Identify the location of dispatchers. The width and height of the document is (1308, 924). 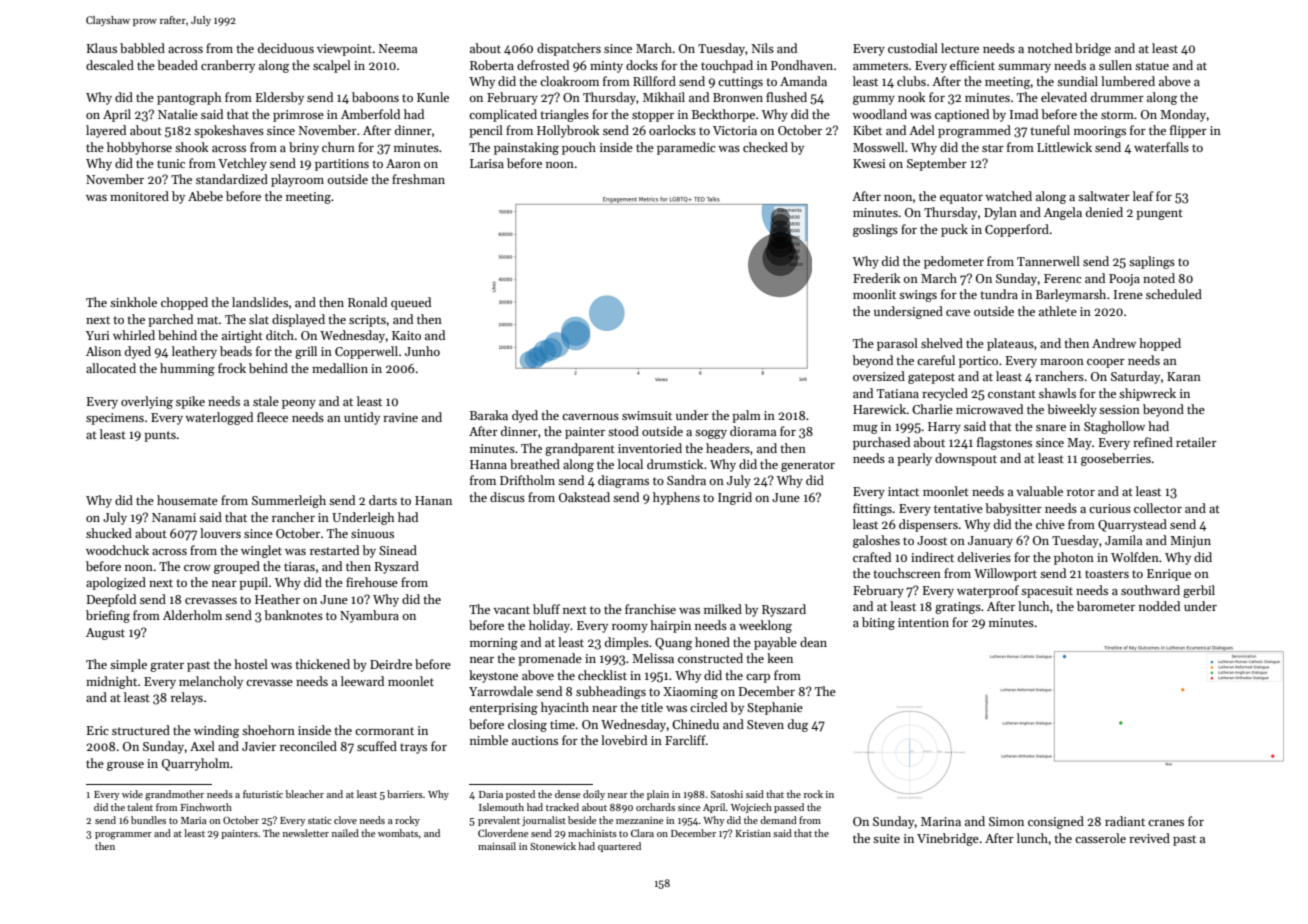
(569, 49).
